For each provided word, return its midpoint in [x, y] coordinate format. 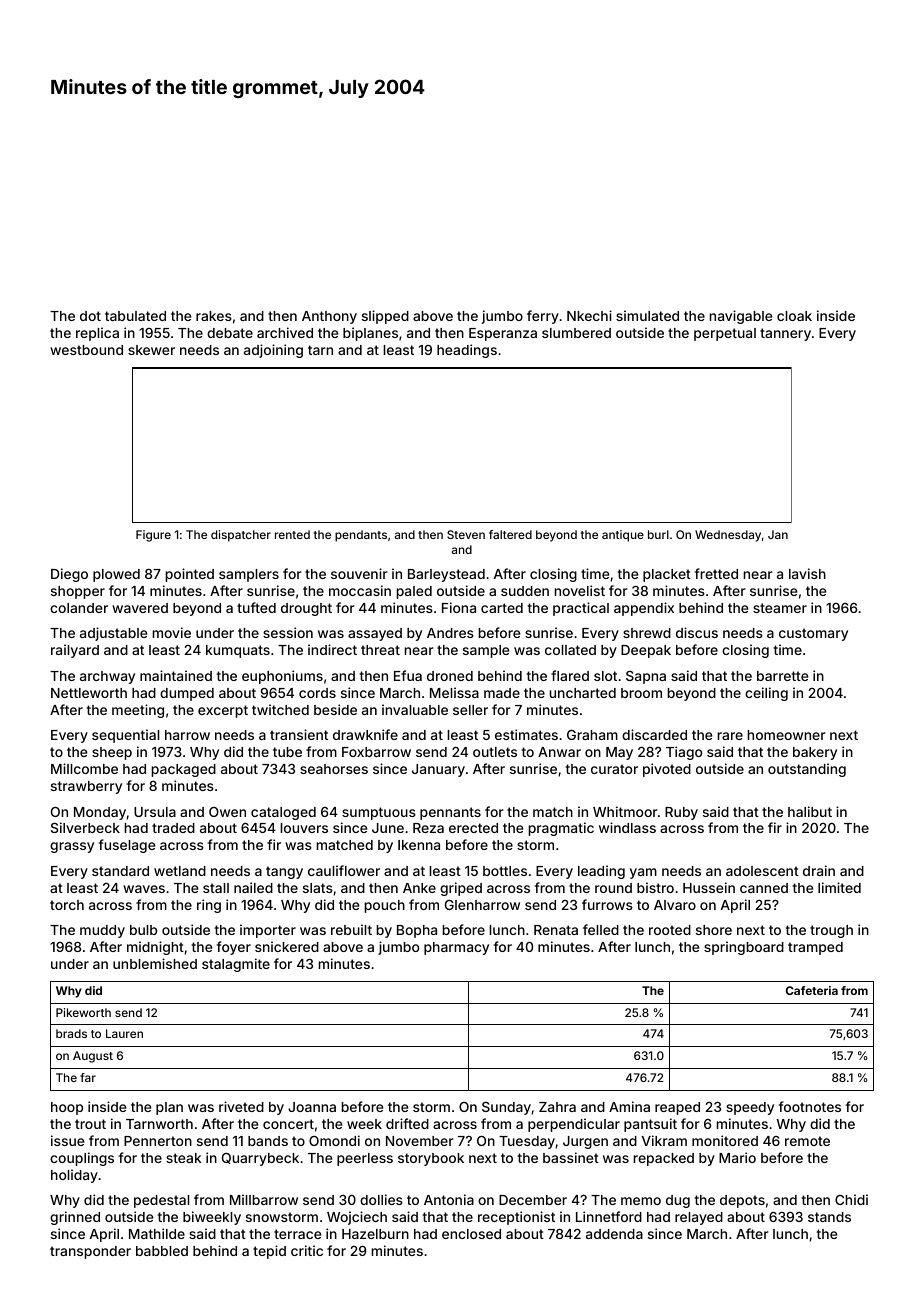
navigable [740, 317]
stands [829, 1217]
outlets [495, 752]
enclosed [471, 1234]
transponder [90, 1252]
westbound [86, 350]
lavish [807, 573]
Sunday [506, 1108]
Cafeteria [812, 990]
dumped [187, 694]
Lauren [124, 1033]
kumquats [238, 651]
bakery [815, 753]
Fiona [459, 607]
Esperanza [503, 334]
